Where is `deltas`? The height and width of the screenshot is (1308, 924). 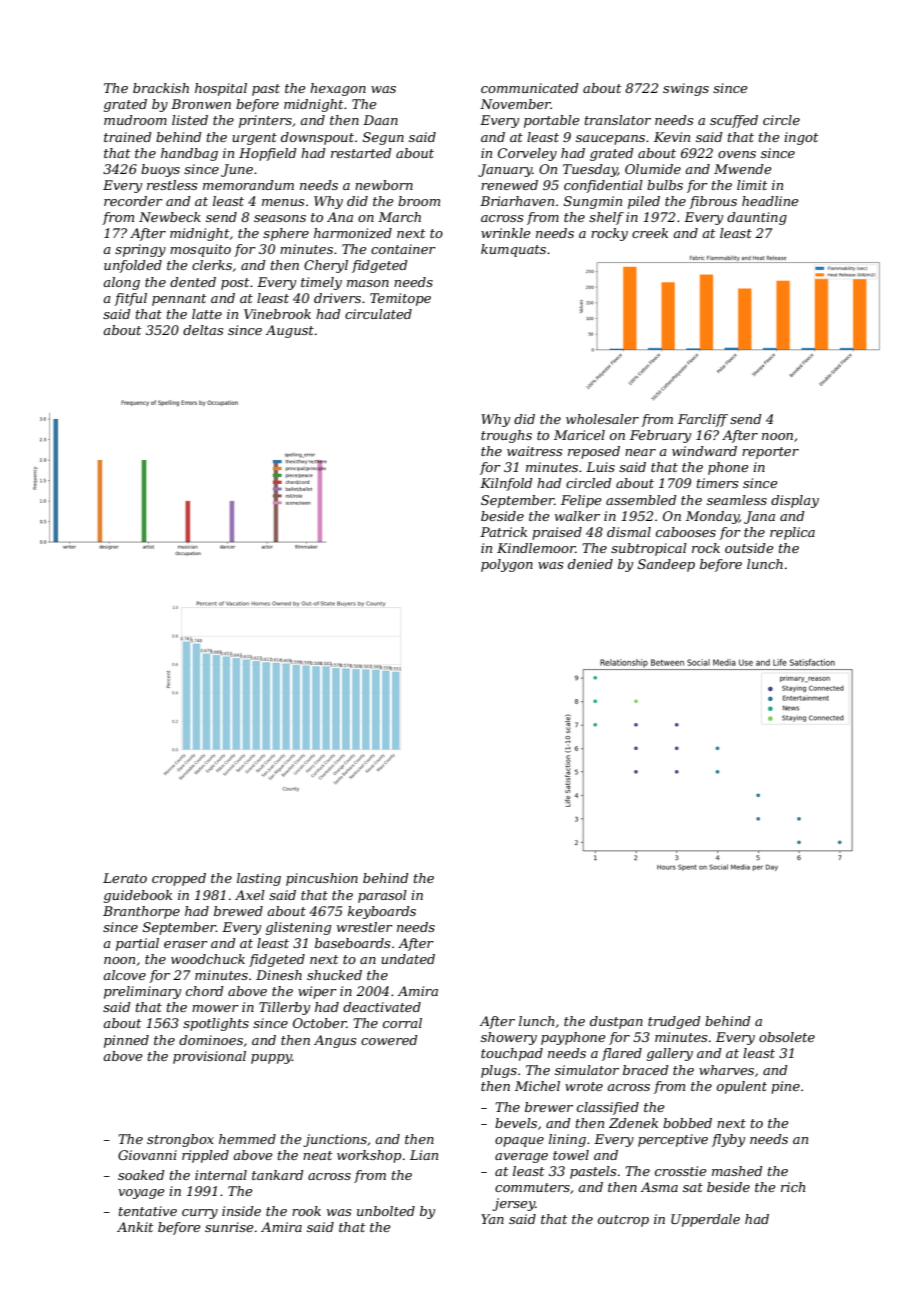
deltas is located at coordinates (203, 330).
